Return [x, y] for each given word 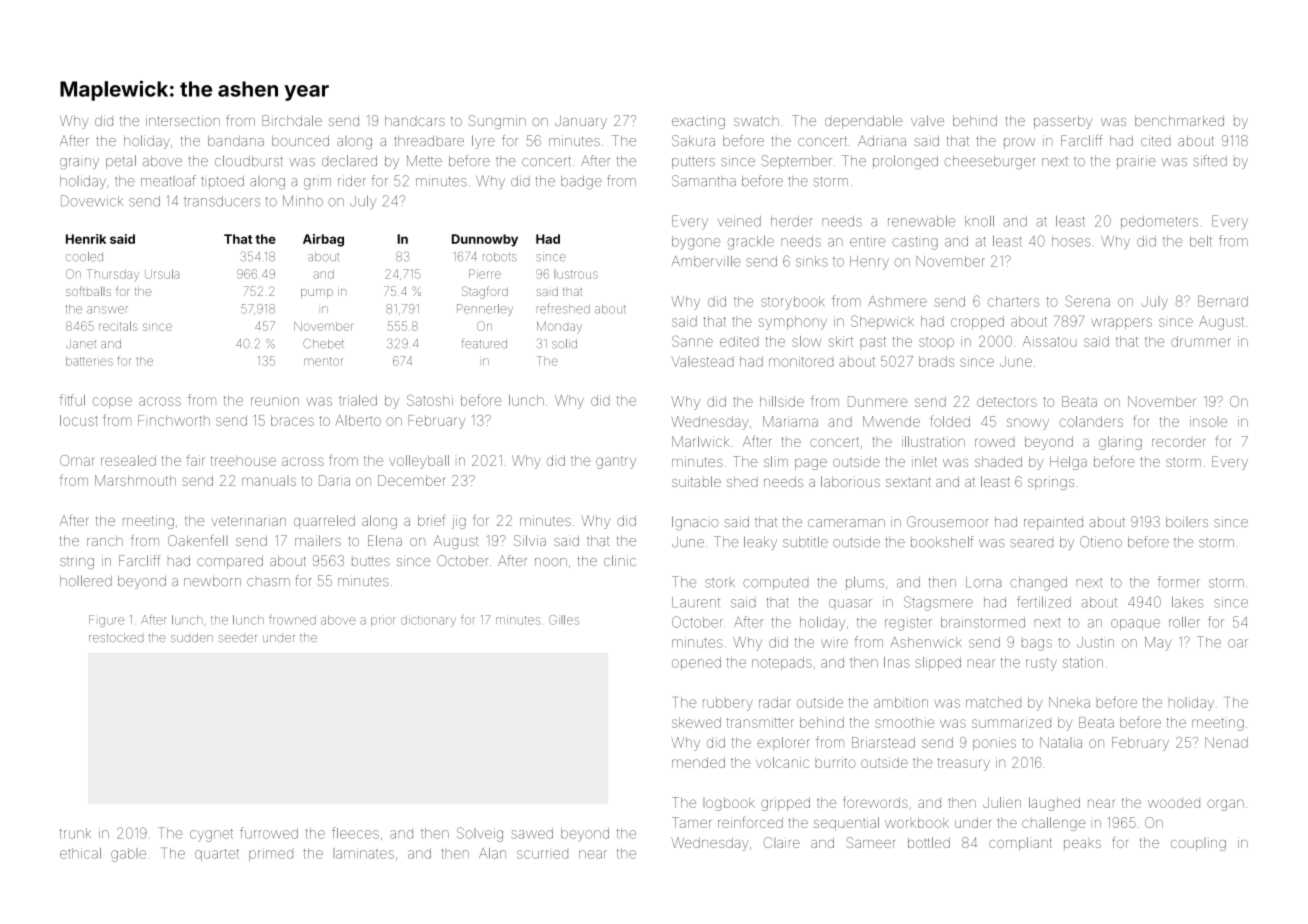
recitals [118, 326]
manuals [269, 480]
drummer [1201, 341]
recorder [1178, 442]
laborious [850, 481]
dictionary [428, 621]
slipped [938, 663]
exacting [698, 122]
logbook [729, 804]
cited [1155, 140]
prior [383, 621]
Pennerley [485, 310]
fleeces [355, 833]
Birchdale [292, 120]
